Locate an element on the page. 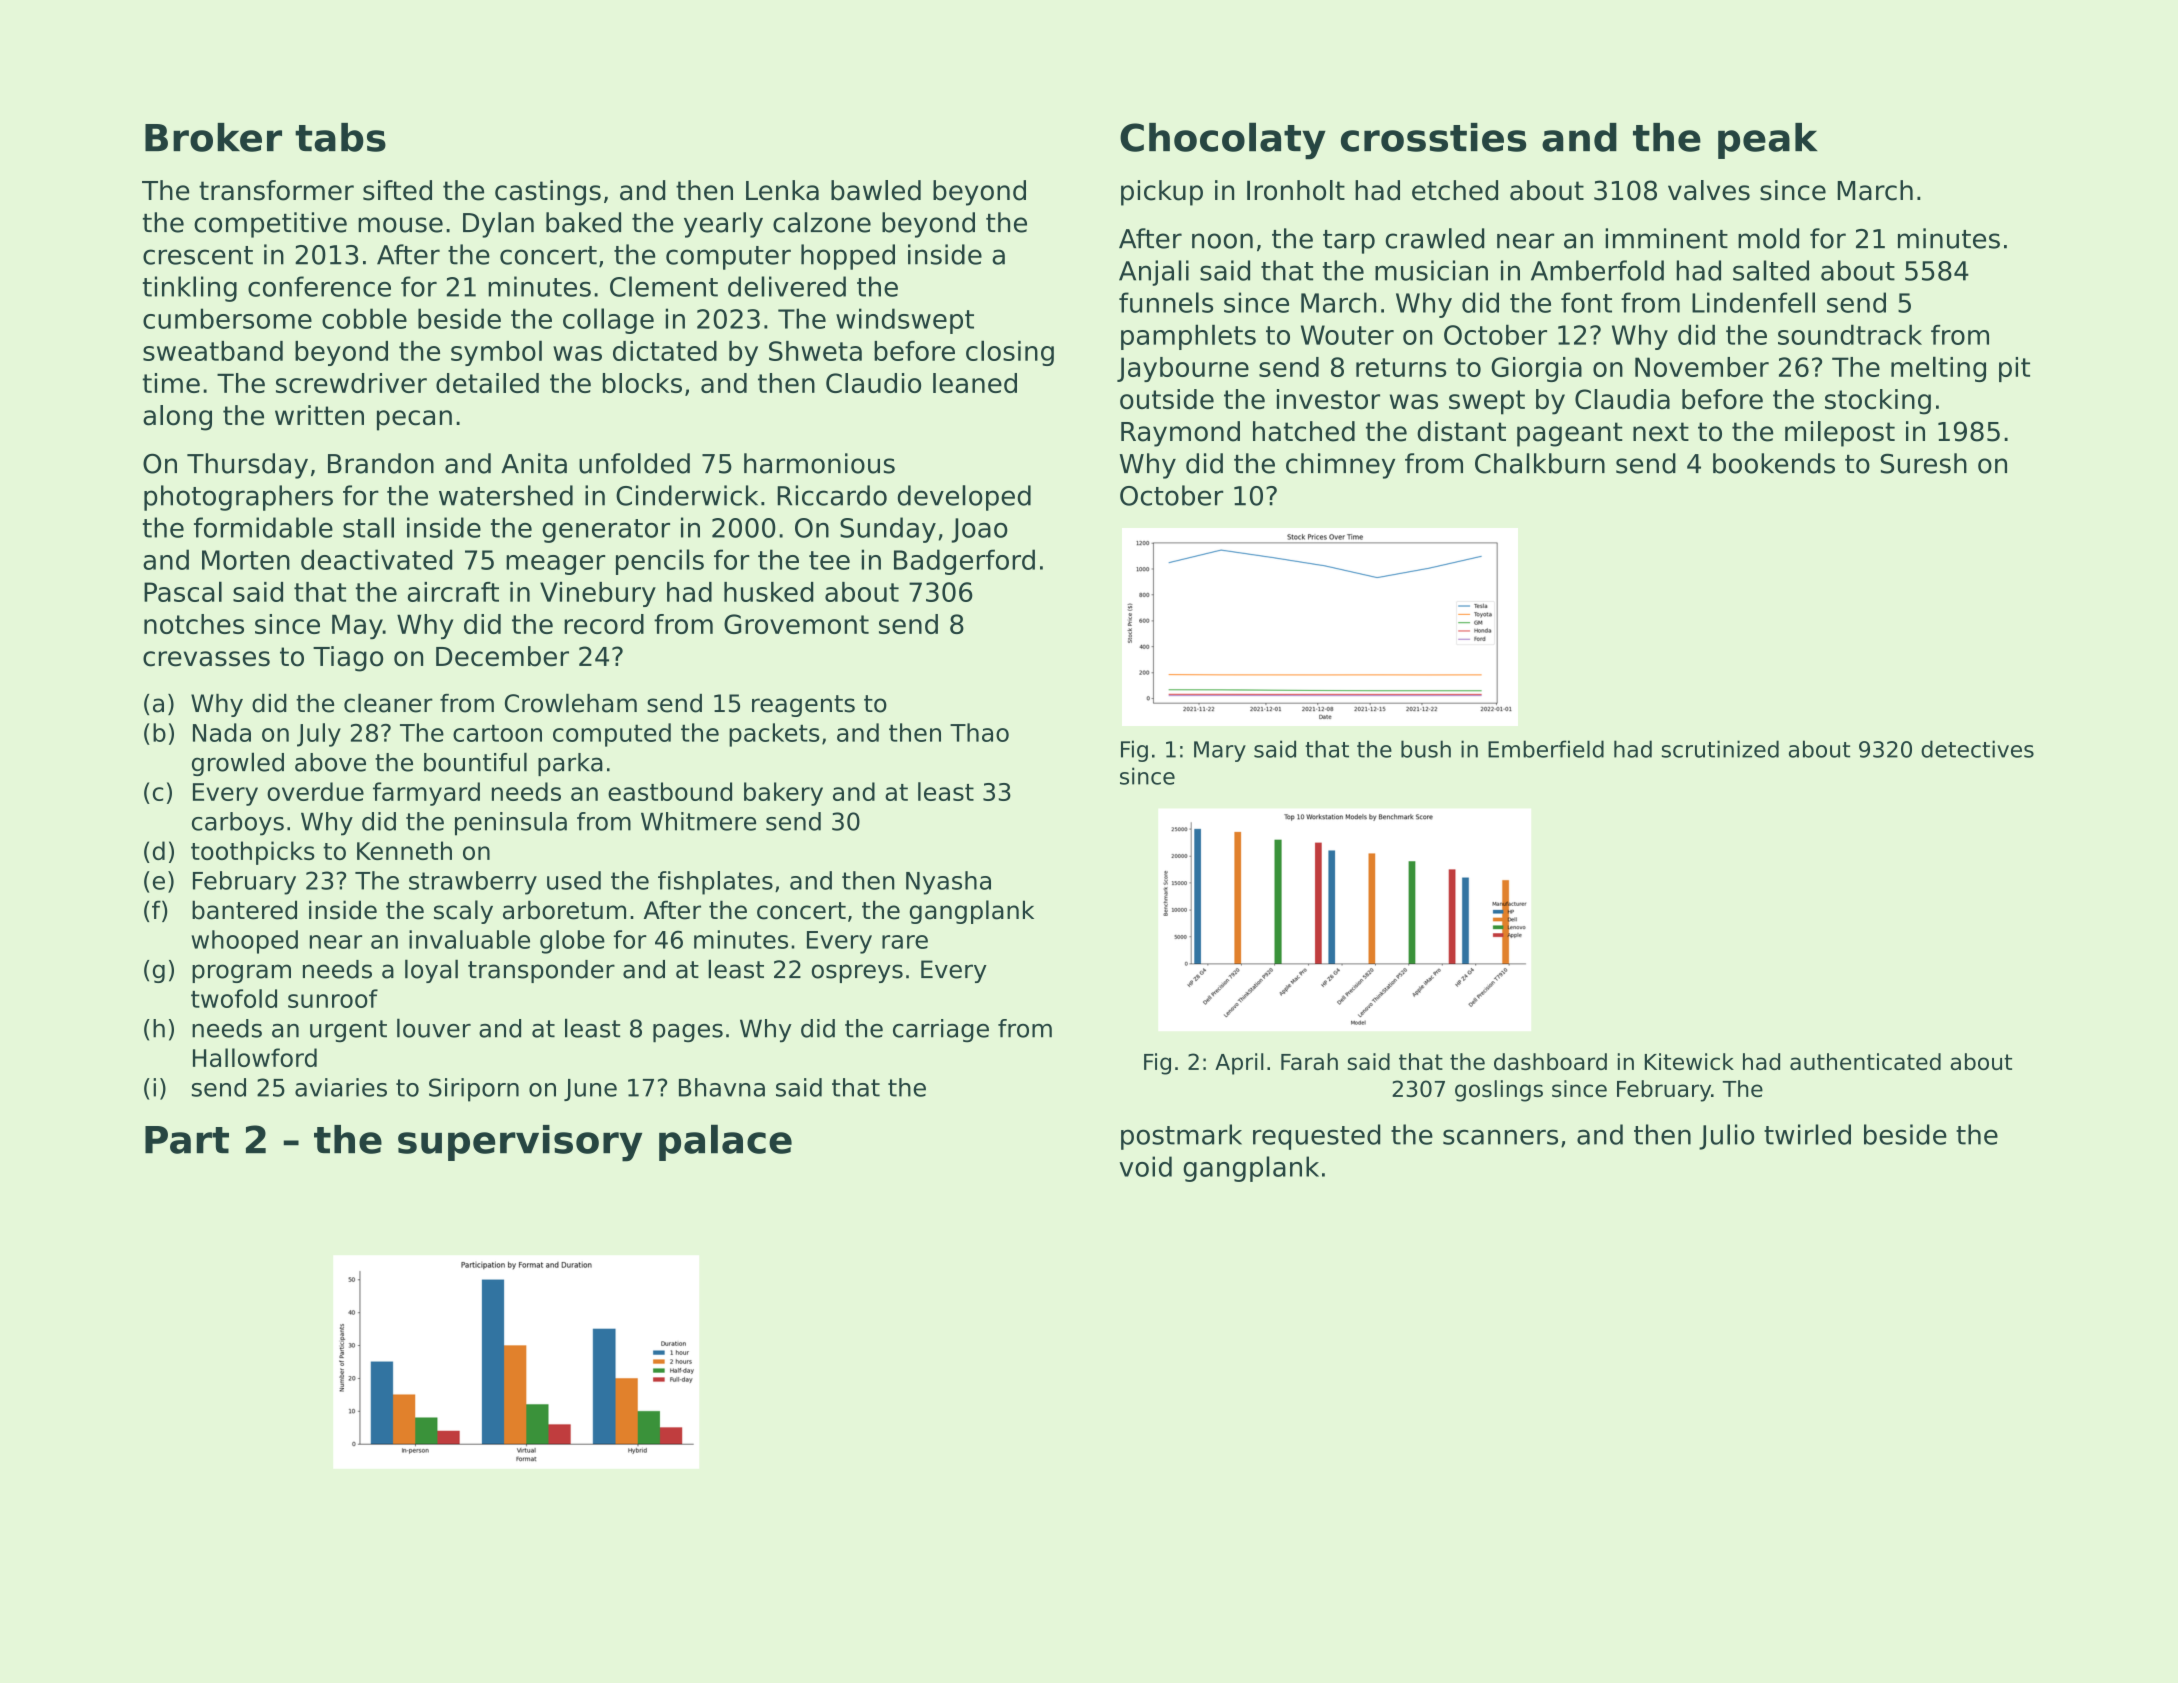  milepost is located at coordinates (1840, 434).
